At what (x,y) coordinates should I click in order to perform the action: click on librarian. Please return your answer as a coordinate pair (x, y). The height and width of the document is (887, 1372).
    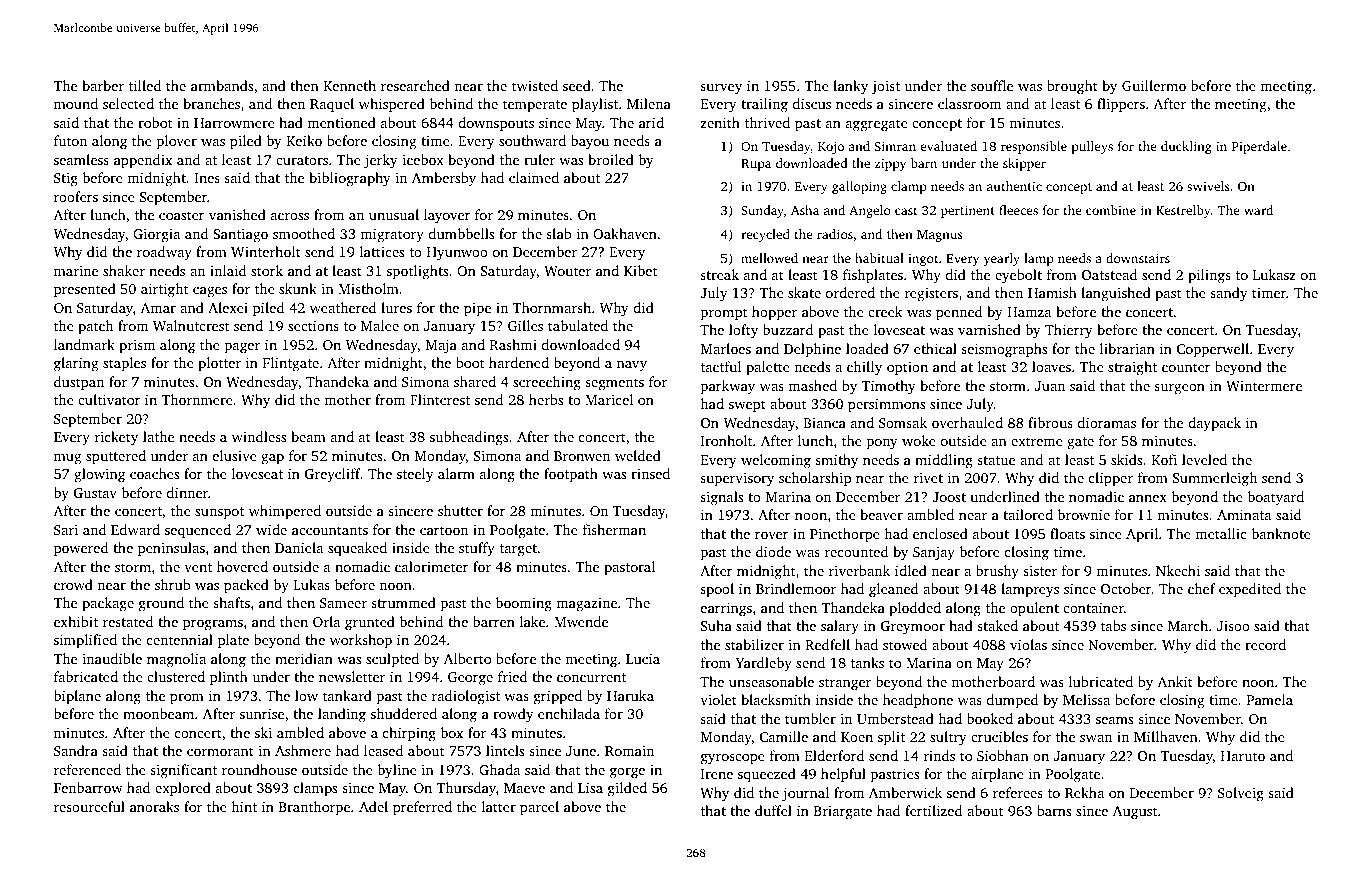
    Looking at the image, I should click on (1127, 348).
